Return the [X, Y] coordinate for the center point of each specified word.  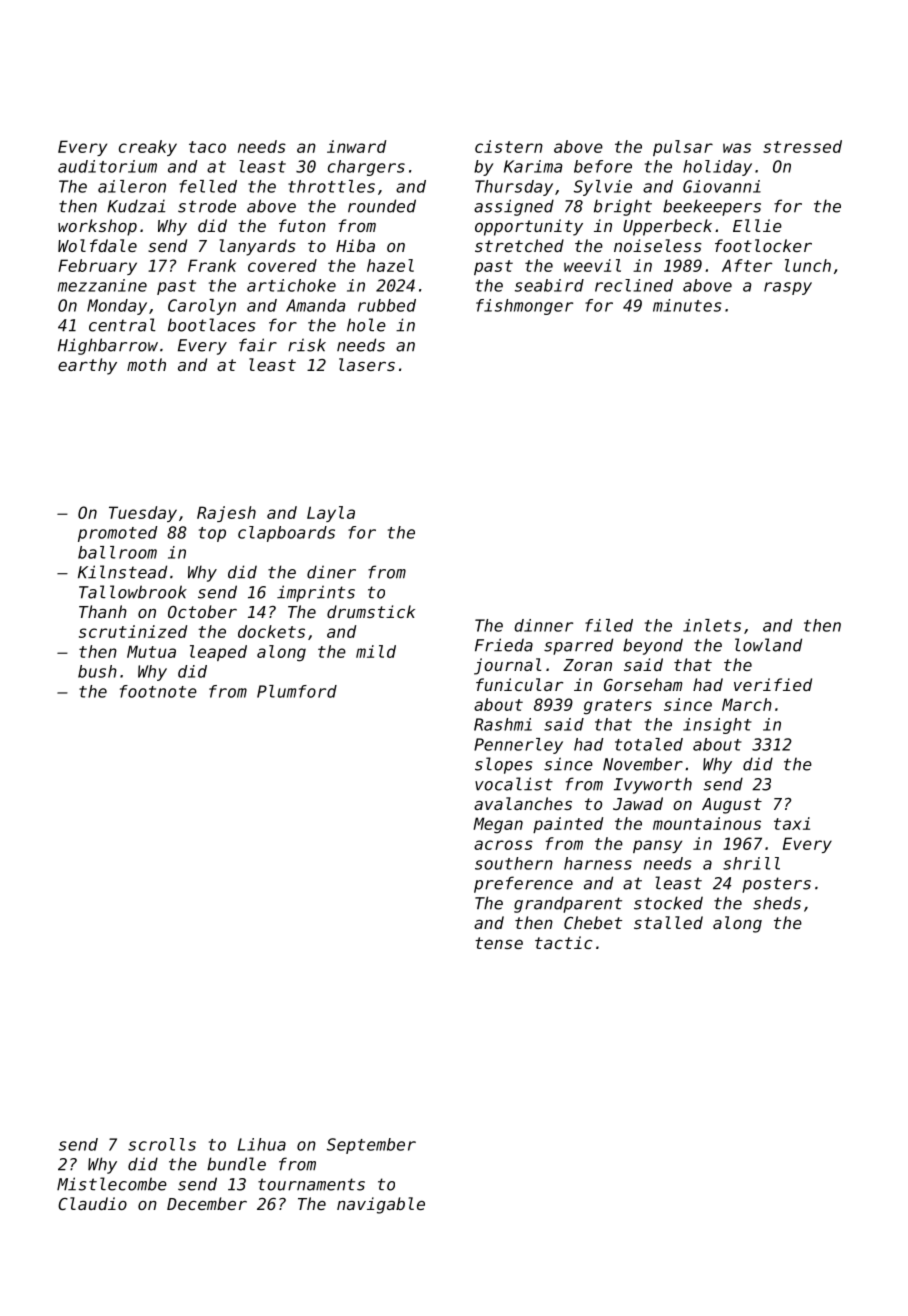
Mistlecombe [112, 1184]
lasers [367, 364]
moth [146, 364]
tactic [563, 942]
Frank [212, 265]
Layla [331, 514]
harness [598, 863]
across [503, 845]
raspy [788, 288]
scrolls [162, 1144]
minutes [687, 305]
